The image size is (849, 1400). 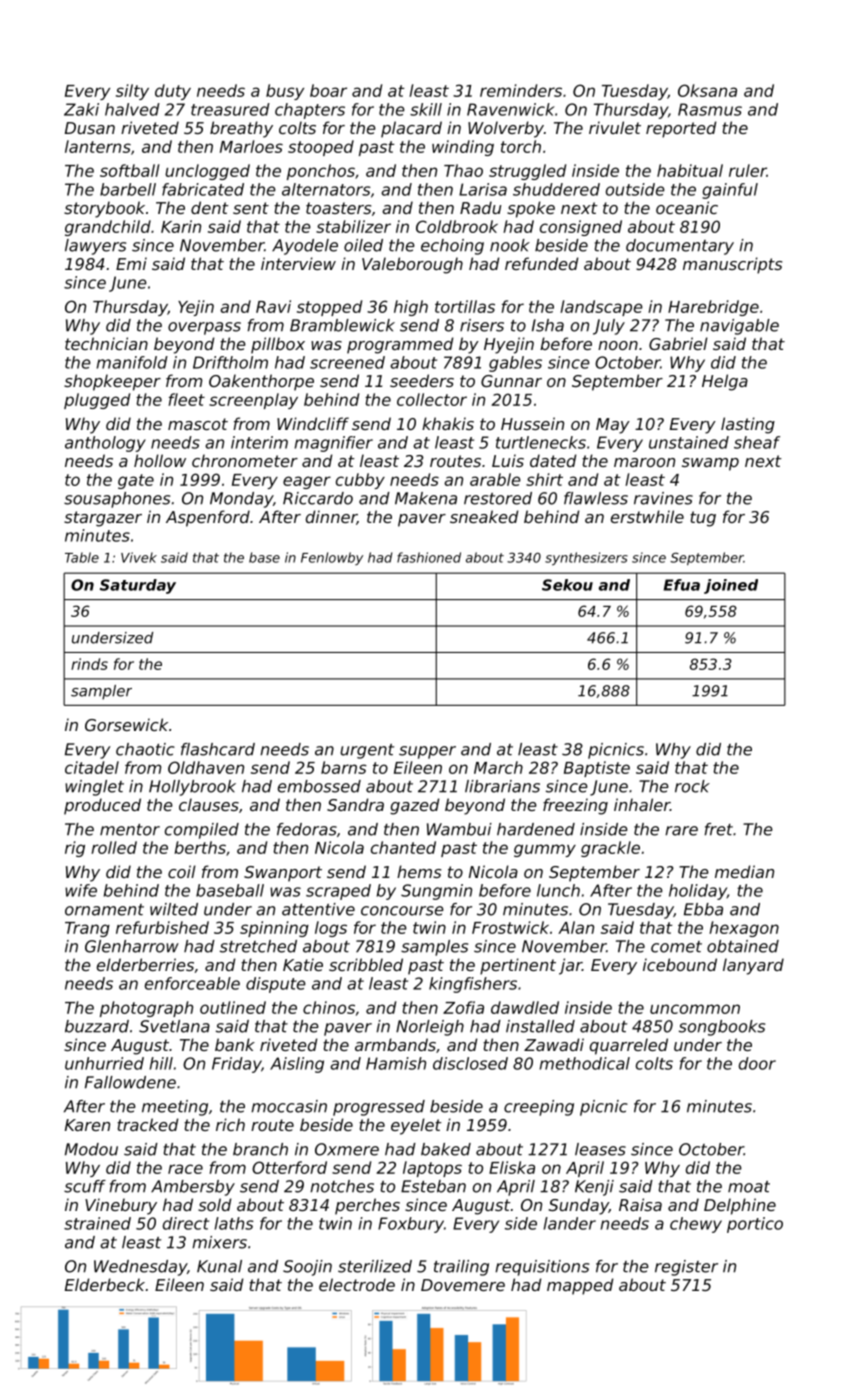 What do you see at coordinates (182, 871) in the page?
I see `coil` at bounding box center [182, 871].
